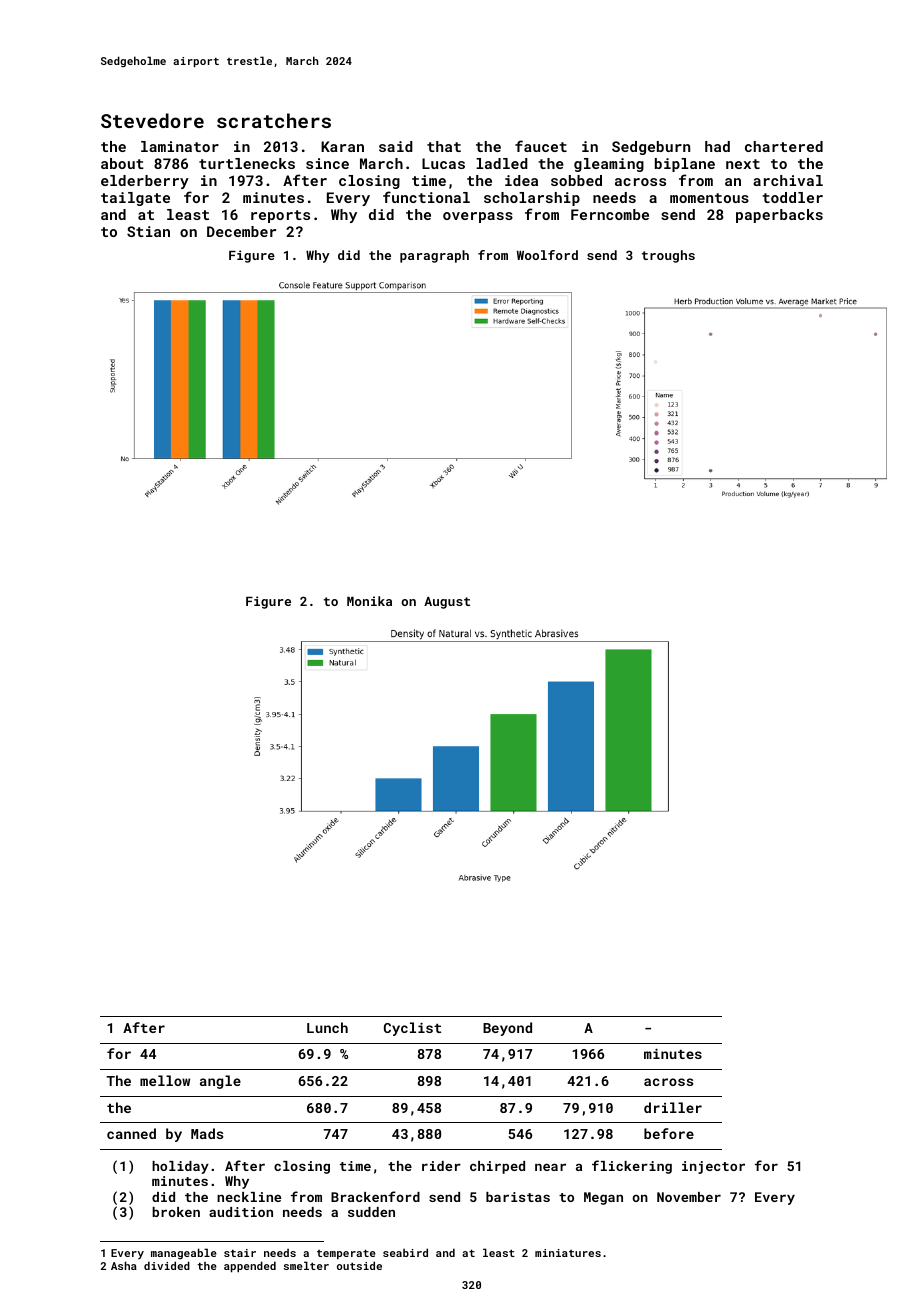 The width and height of the screenshot is (924, 1308). What do you see at coordinates (369, 601) in the screenshot?
I see `Monika` at bounding box center [369, 601].
